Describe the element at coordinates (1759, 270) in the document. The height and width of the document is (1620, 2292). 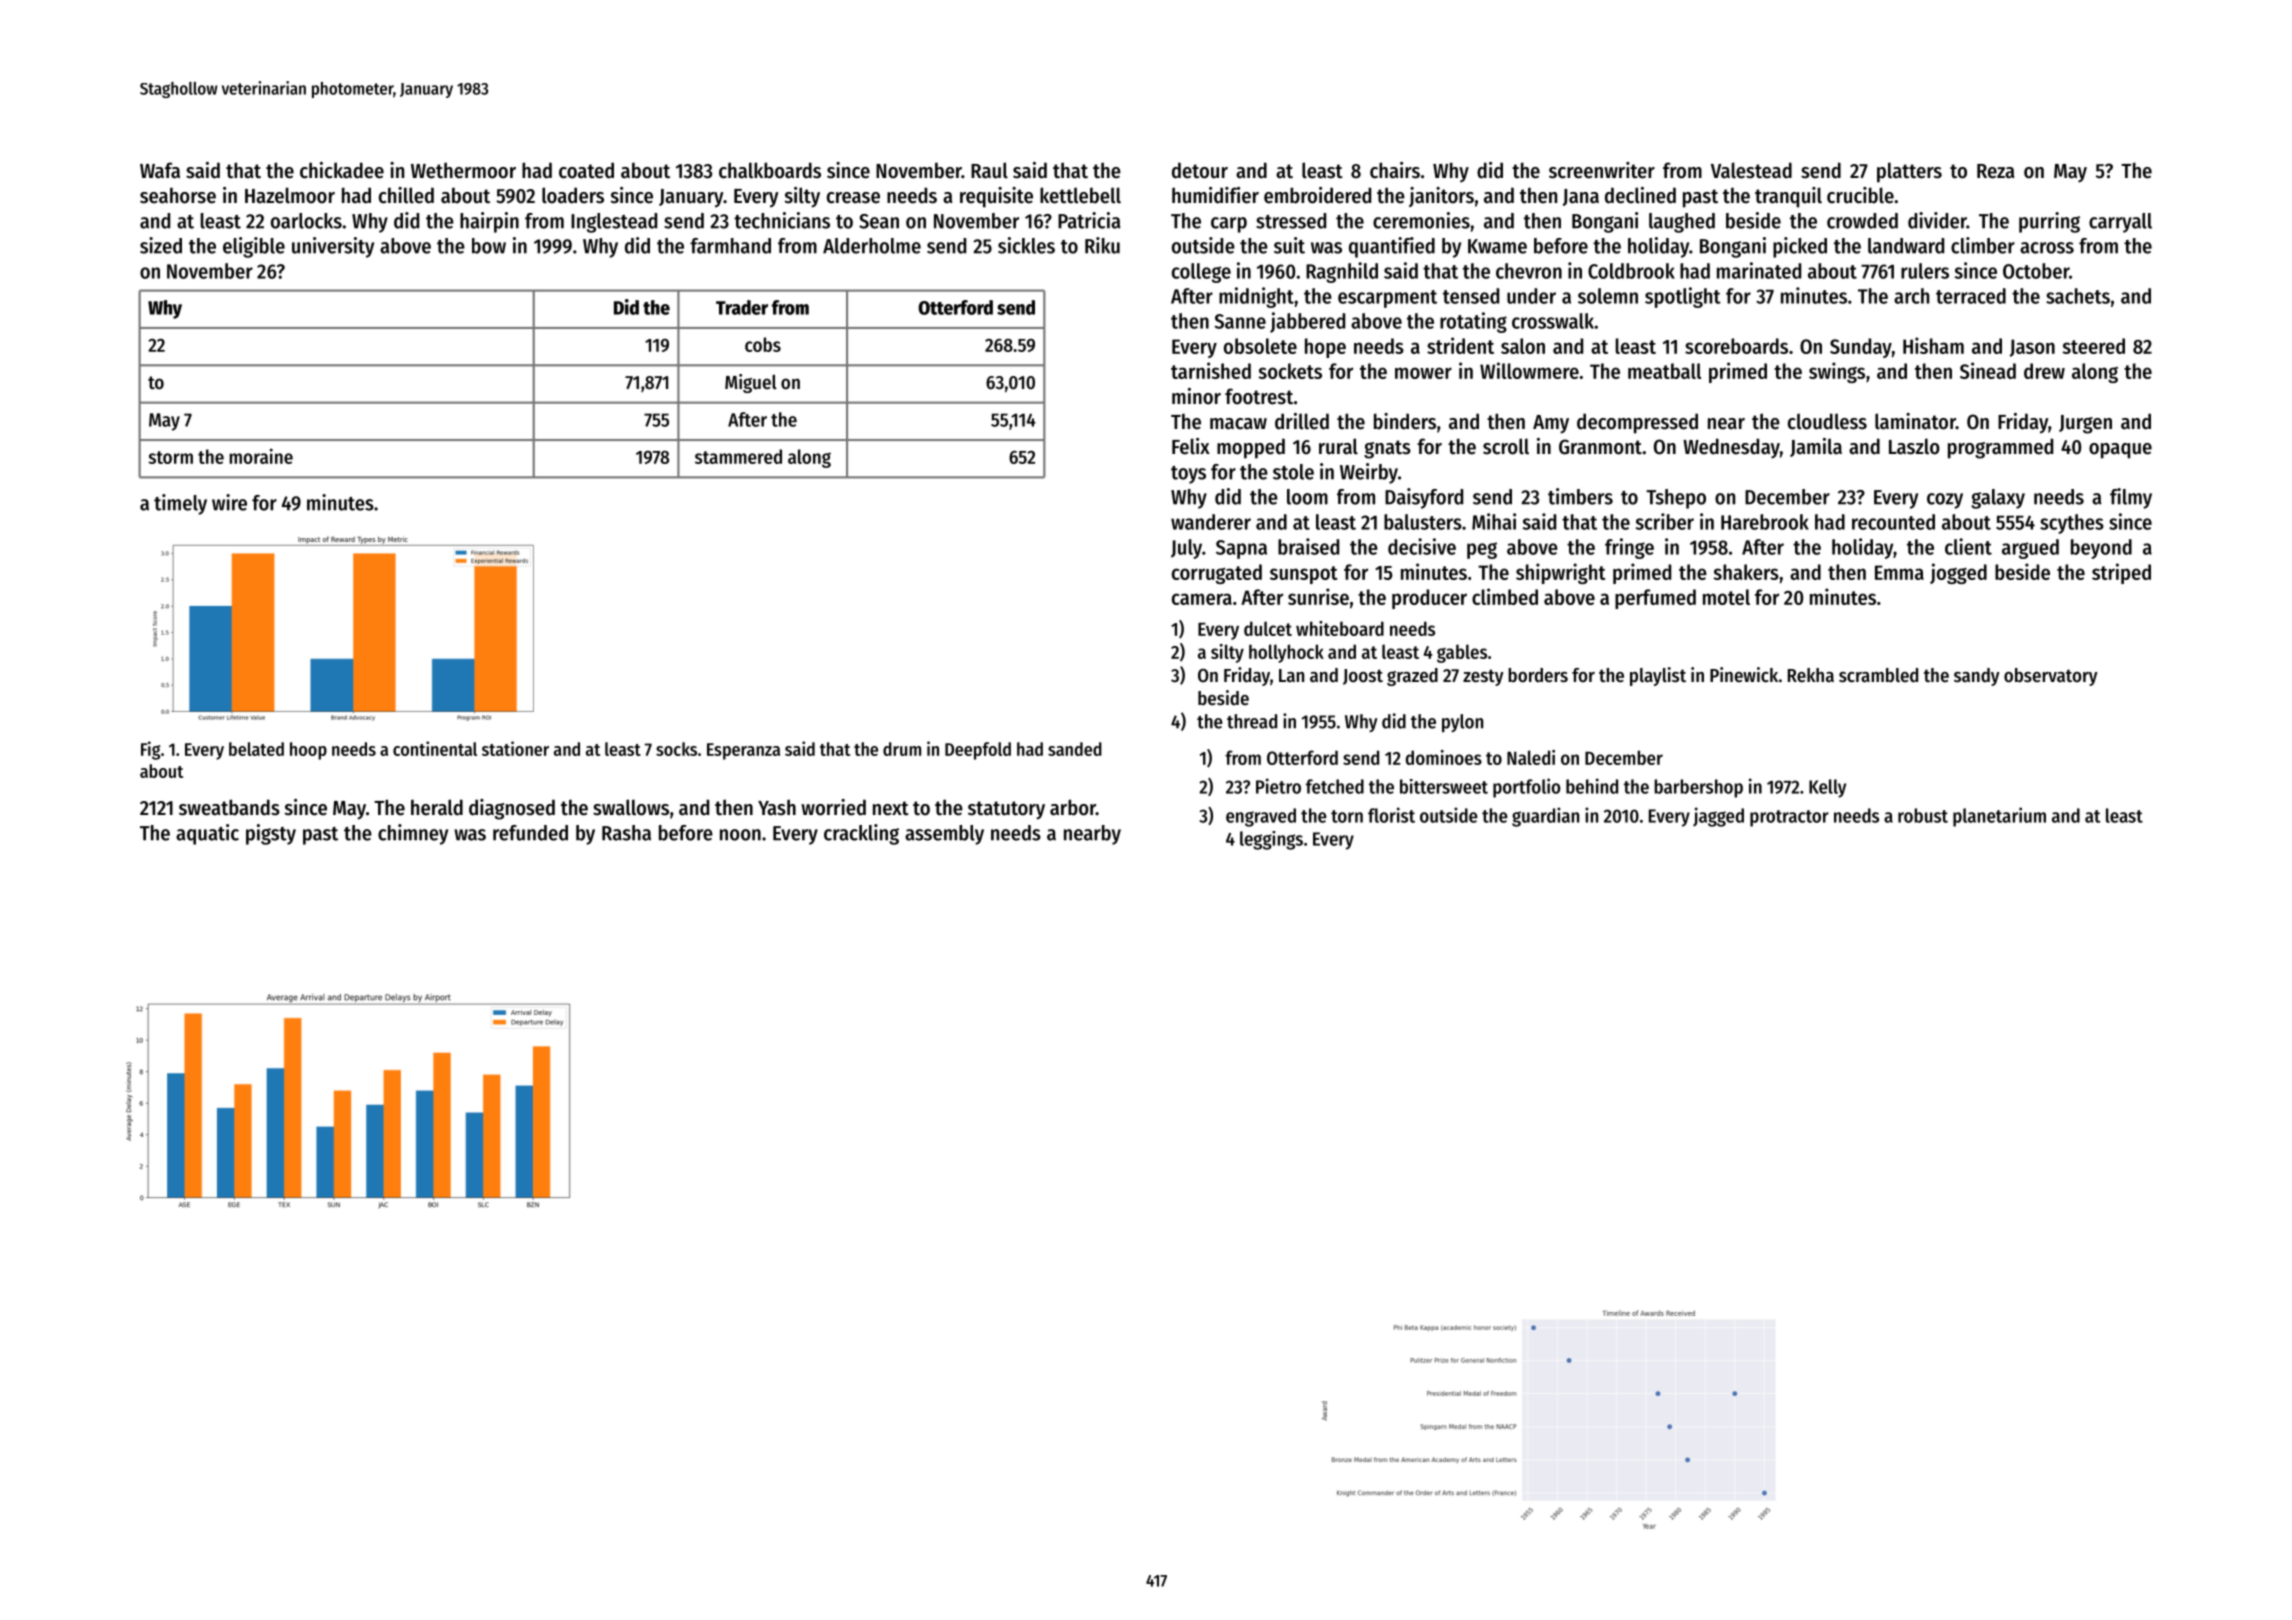
I see `marinated` at that location.
